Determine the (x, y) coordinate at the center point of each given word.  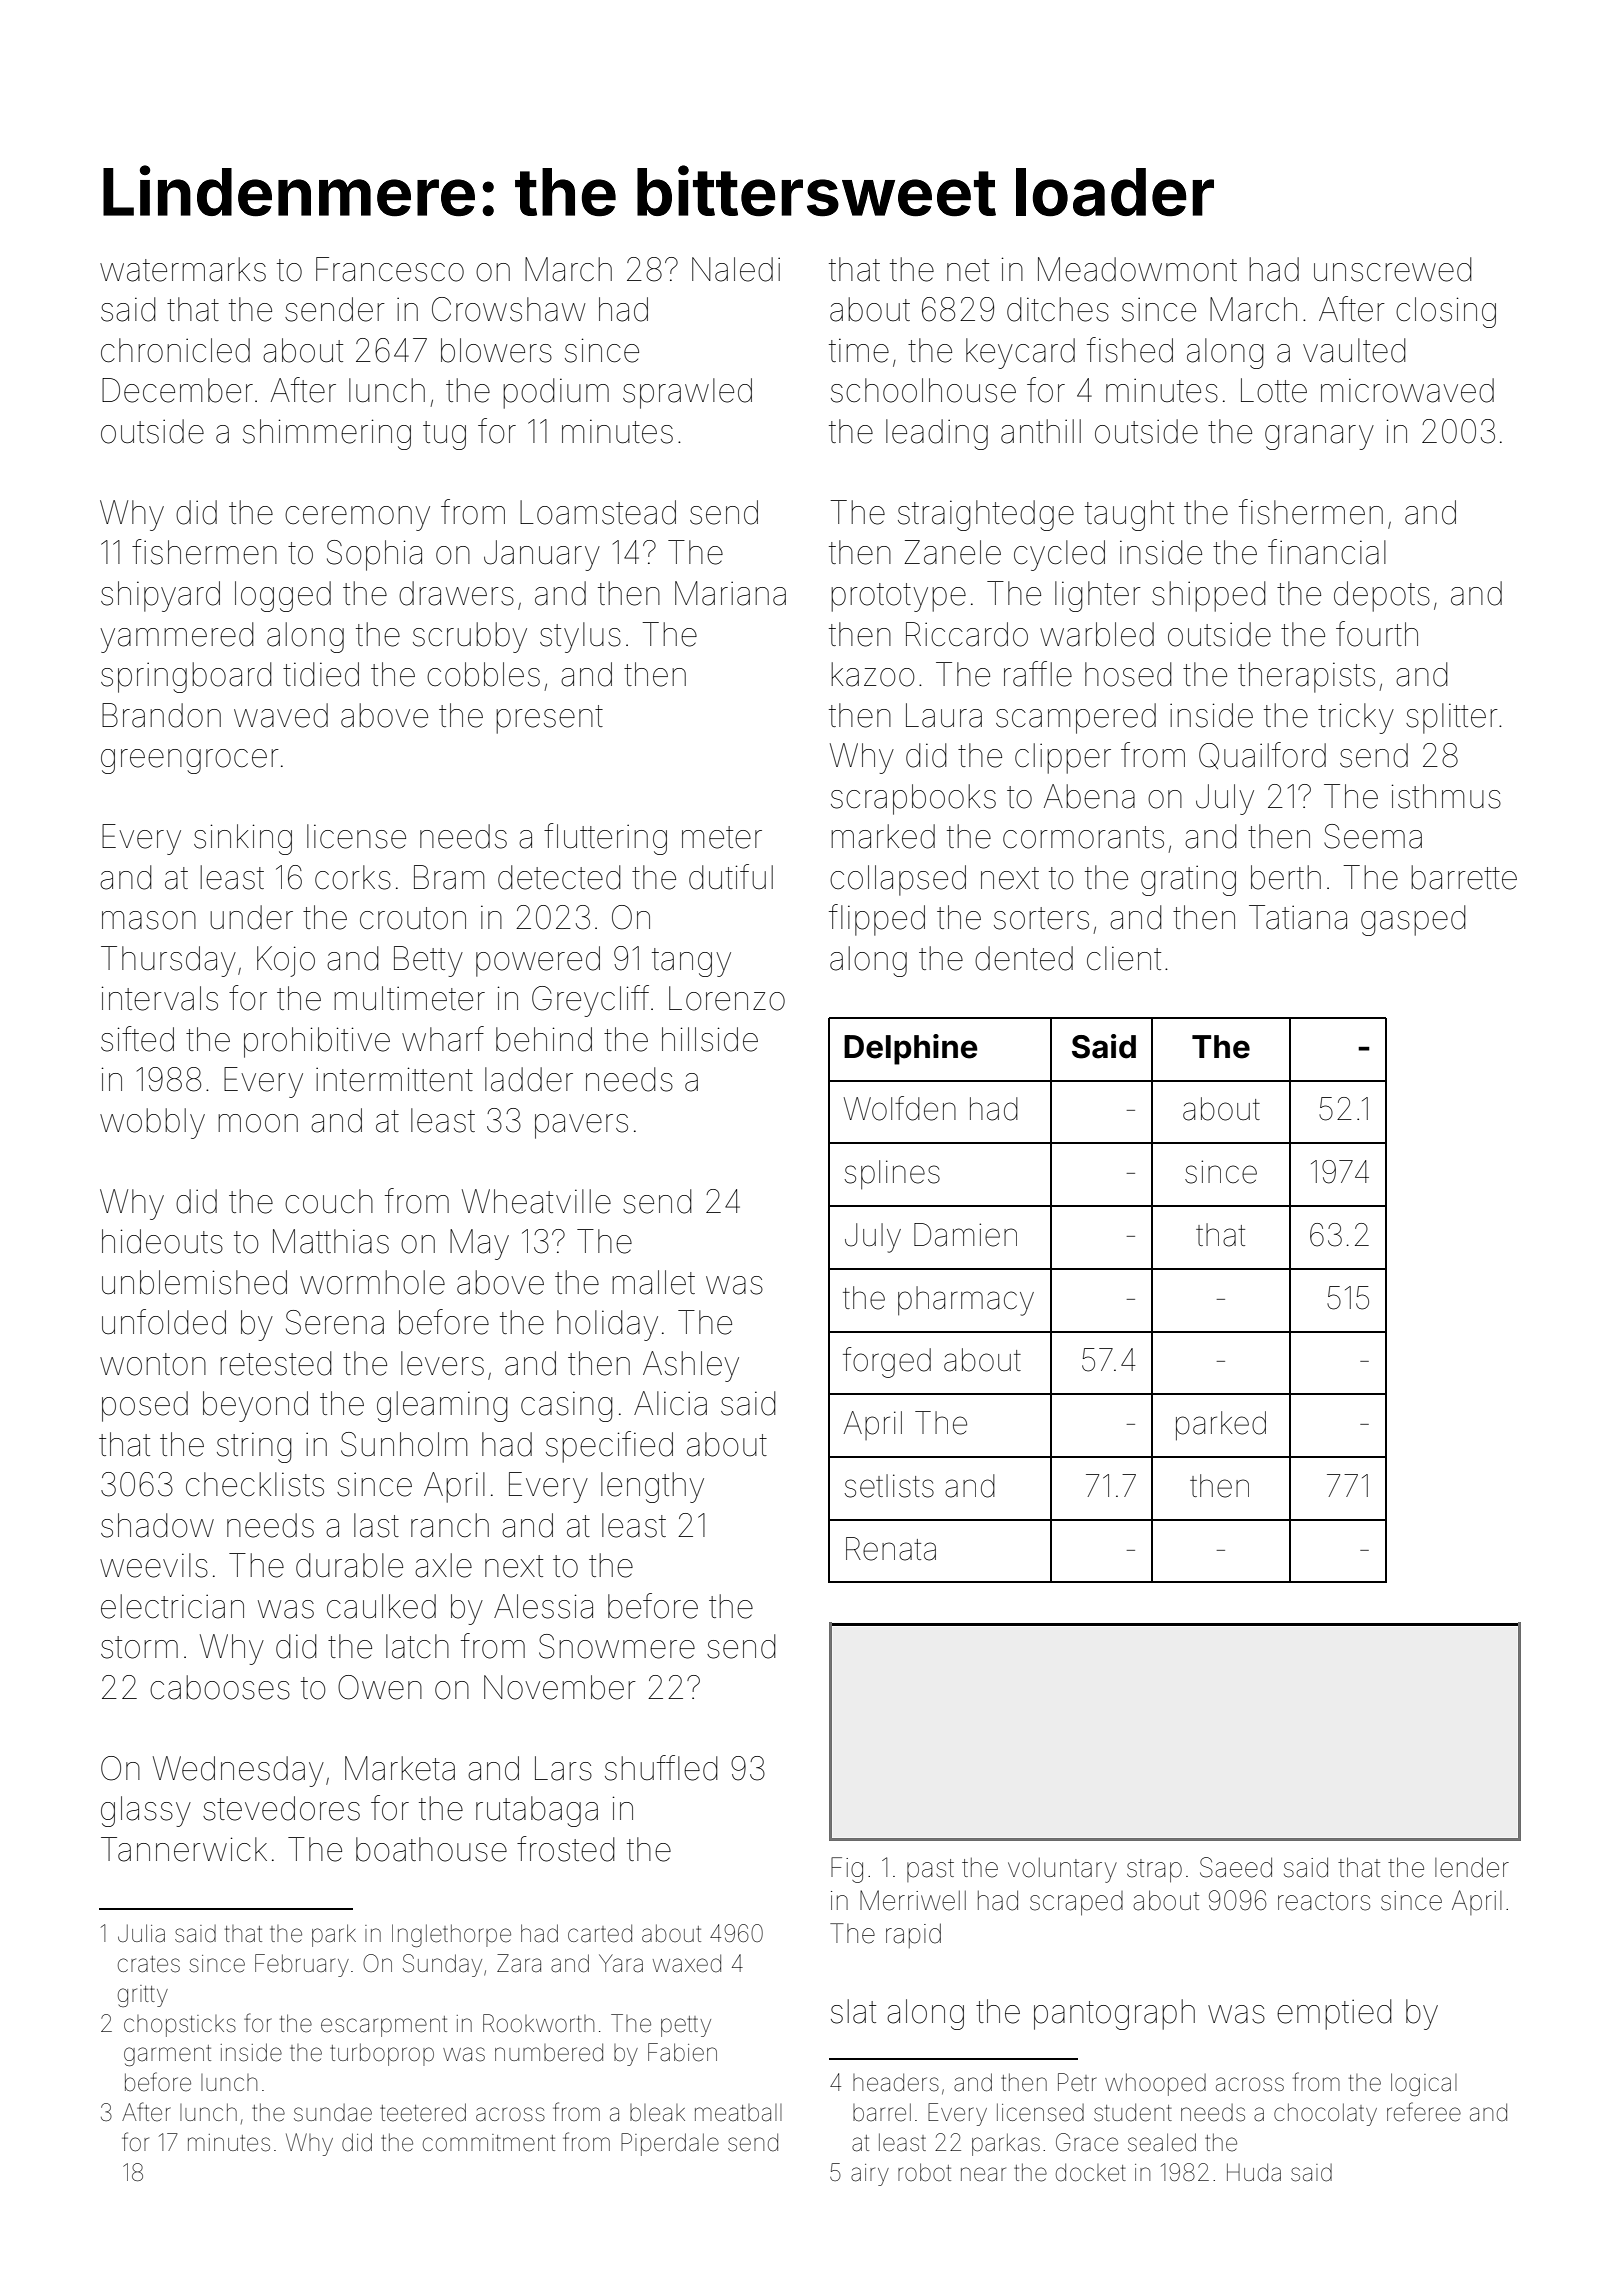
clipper (1063, 758)
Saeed (1236, 1867)
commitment (489, 2143)
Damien (965, 1235)
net (968, 270)
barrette (1464, 877)
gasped (1413, 920)
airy (870, 2175)
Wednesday (238, 1771)
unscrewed (1392, 269)
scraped (1076, 1903)
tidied (321, 674)
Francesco (390, 269)
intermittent (394, 1079)
